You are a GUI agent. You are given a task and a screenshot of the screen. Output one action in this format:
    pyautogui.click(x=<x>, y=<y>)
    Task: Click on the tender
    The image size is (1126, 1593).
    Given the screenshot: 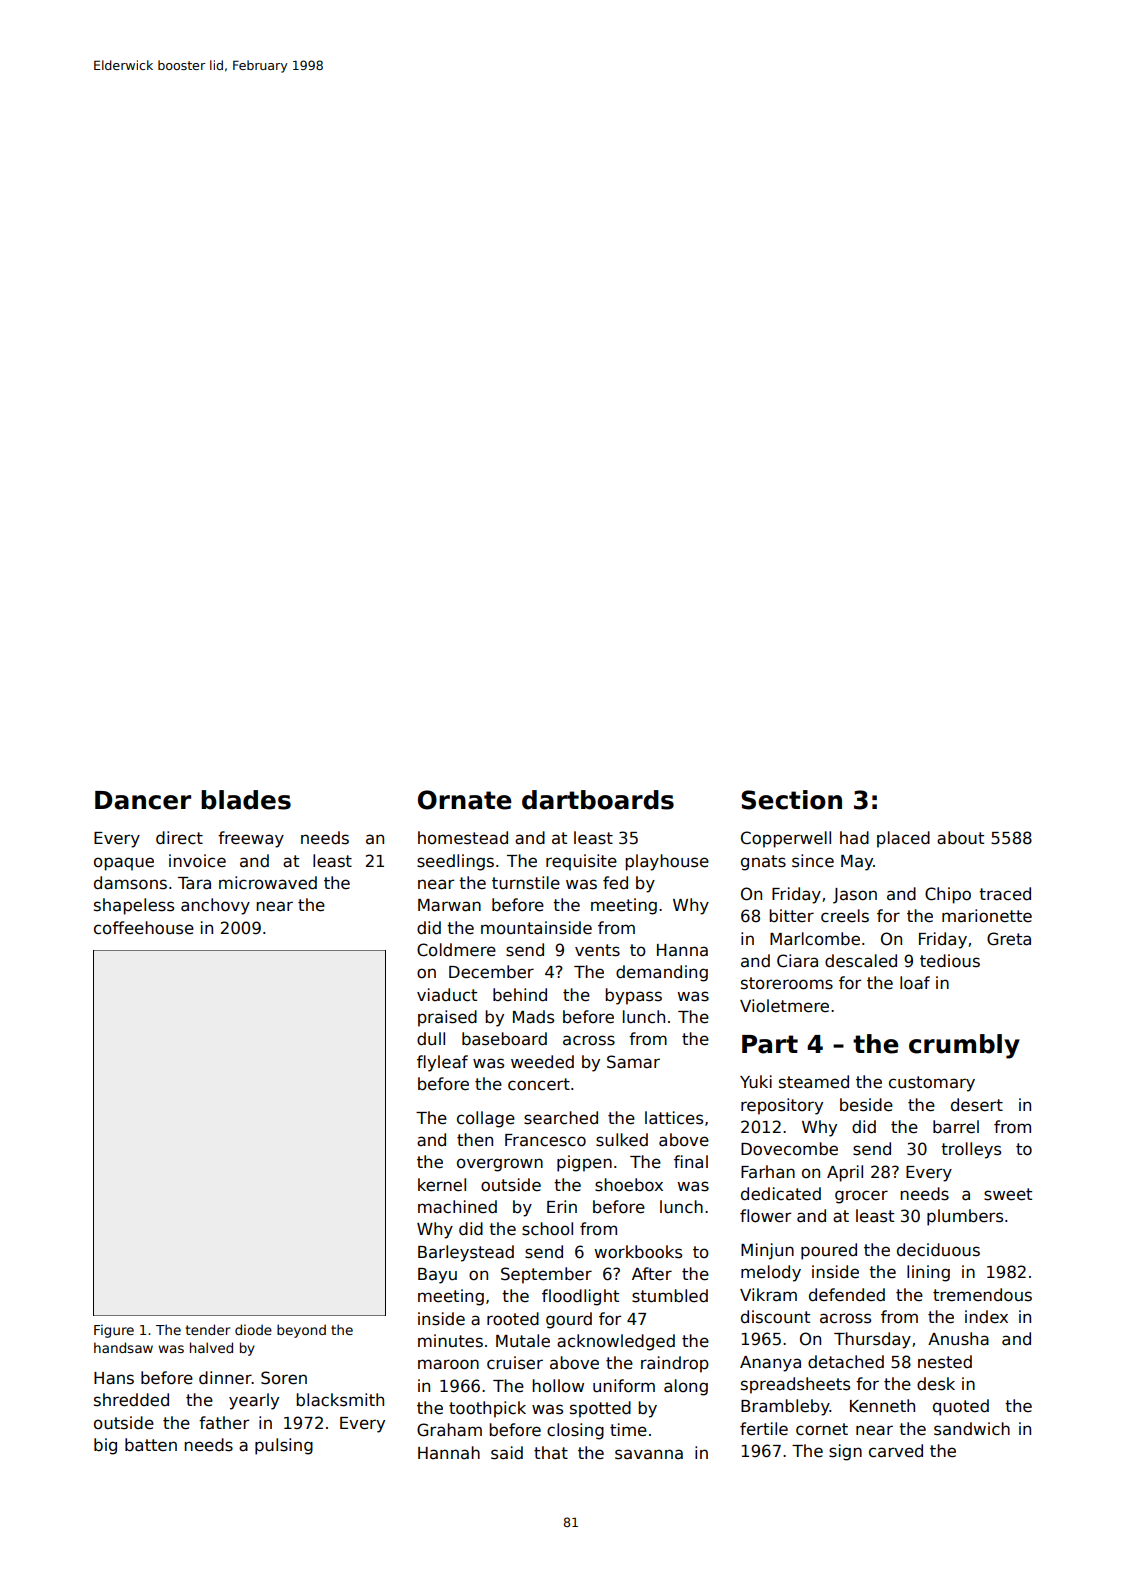 What is the action you would take?
    pyautogui.click(x=208, y=1329)
